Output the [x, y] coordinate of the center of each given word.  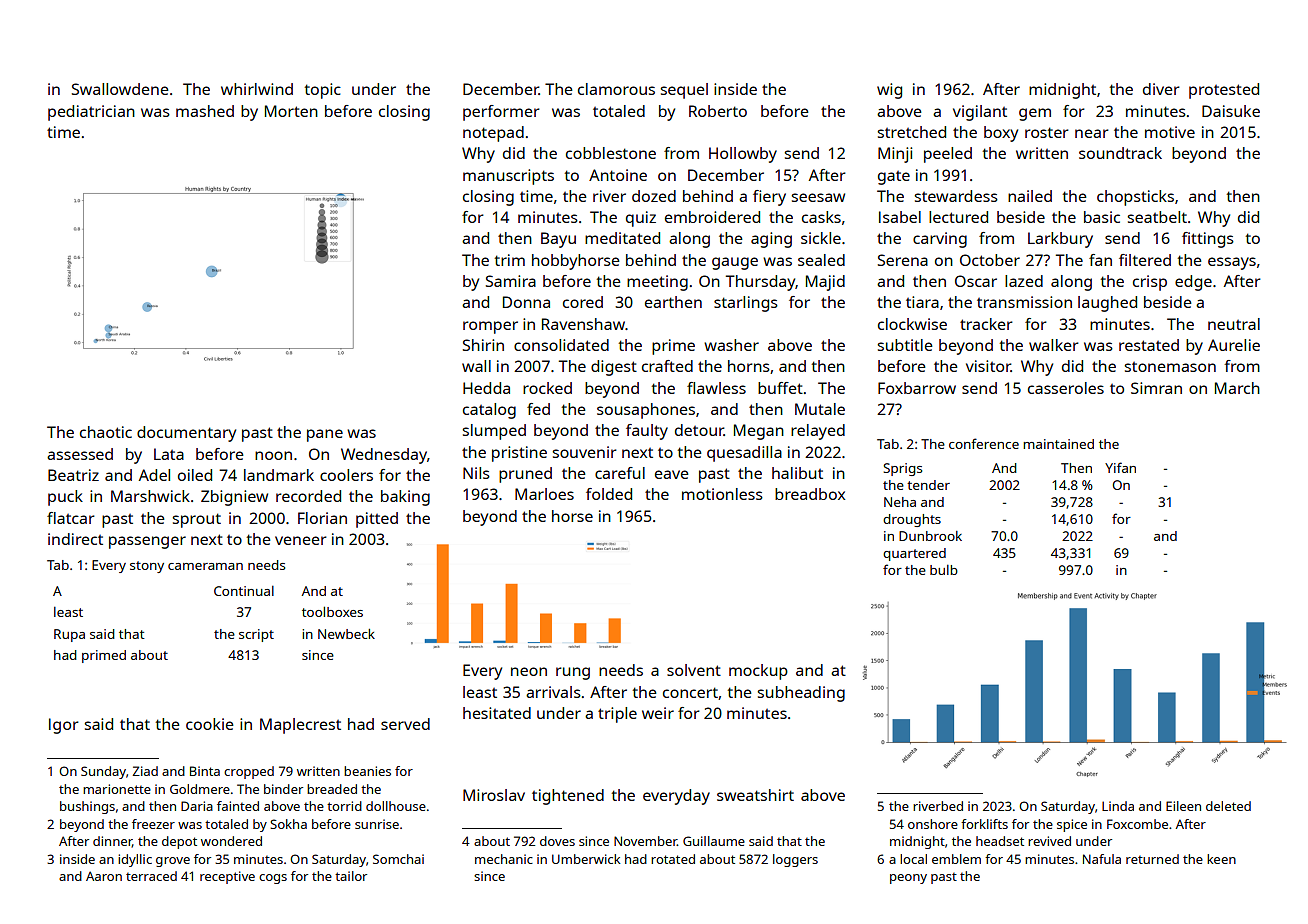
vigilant [980, 113]
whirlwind [257, 89]
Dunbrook [930, 536]
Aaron [104, 876]
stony [147, 567]
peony [908, 879]
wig [889, 91]
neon [529, 671]
